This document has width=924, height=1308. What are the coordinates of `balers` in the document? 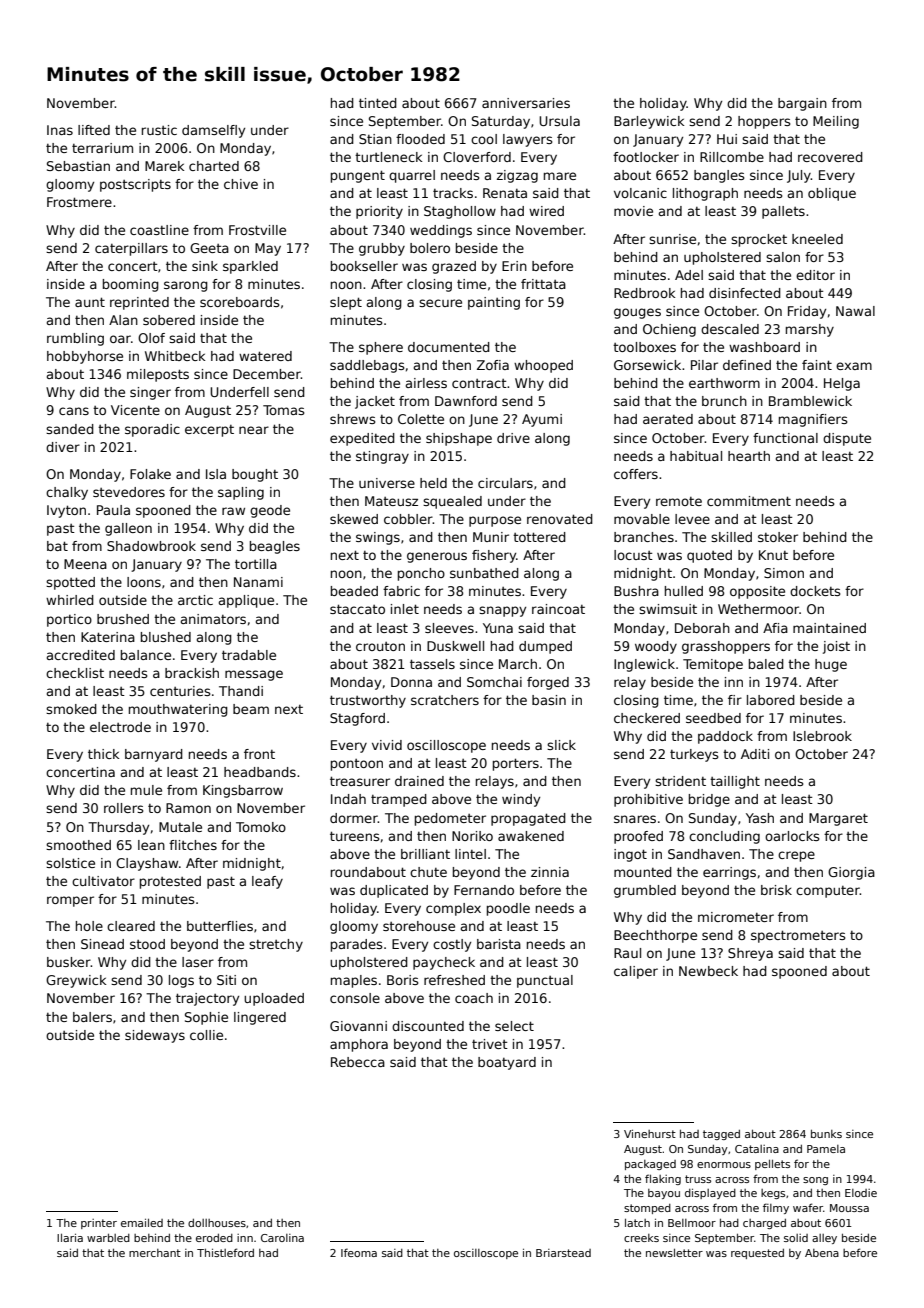 It's located at (92, 1017).
